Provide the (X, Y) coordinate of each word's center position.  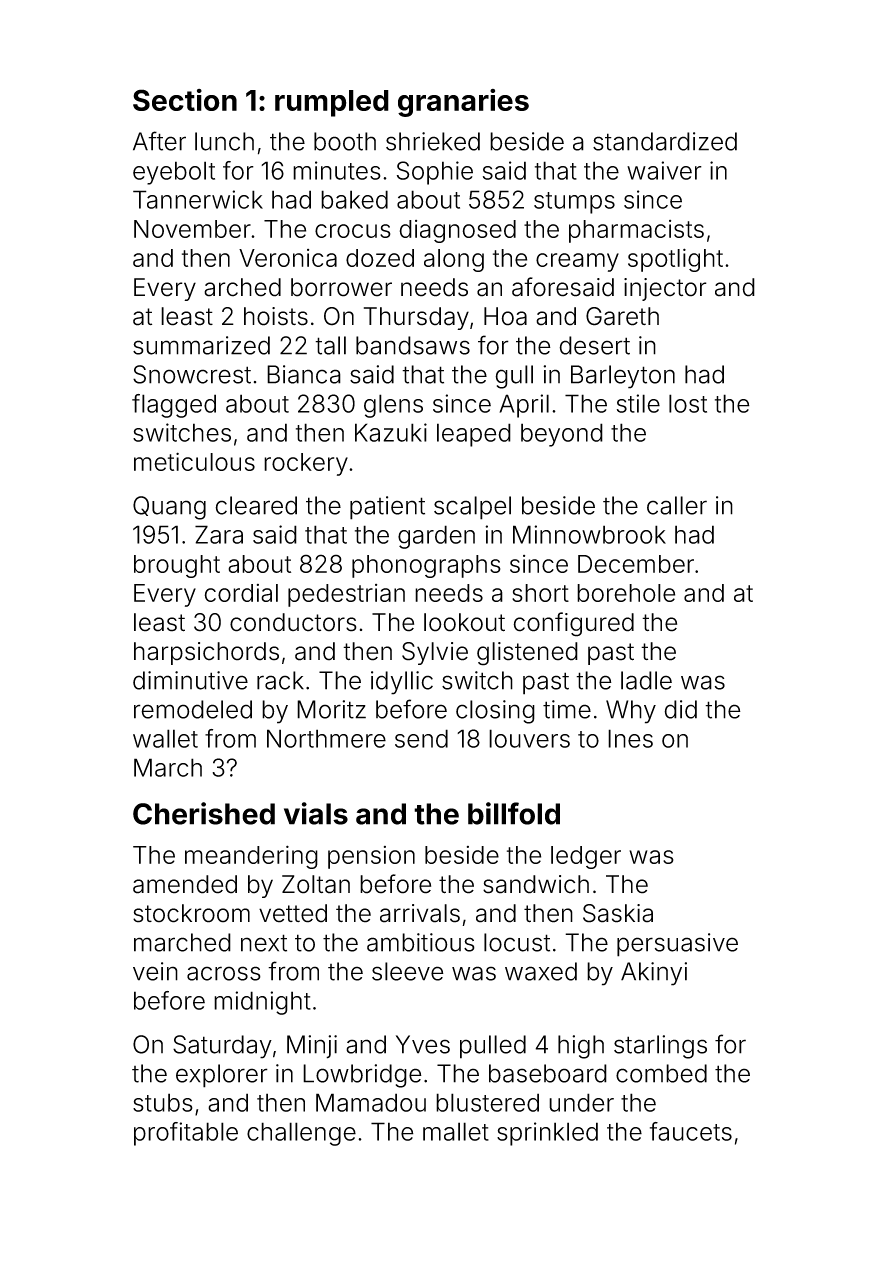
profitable (186, 1134)
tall (330, 345)
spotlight (675, 260)
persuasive (677, 945)
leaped (474, 435)
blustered (487, 1102)
